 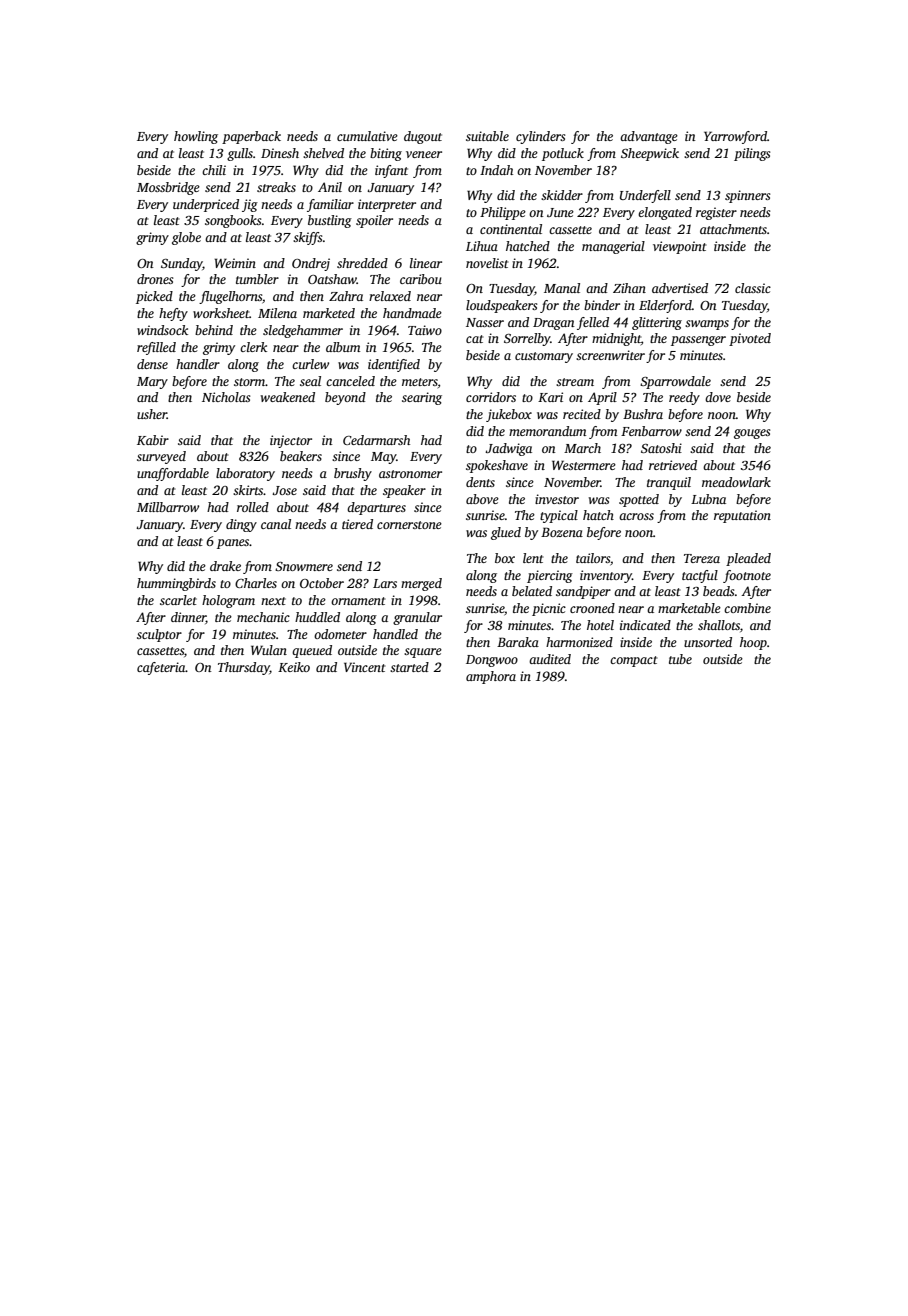 I want to click on novelist, so click(x=487, y=263).
